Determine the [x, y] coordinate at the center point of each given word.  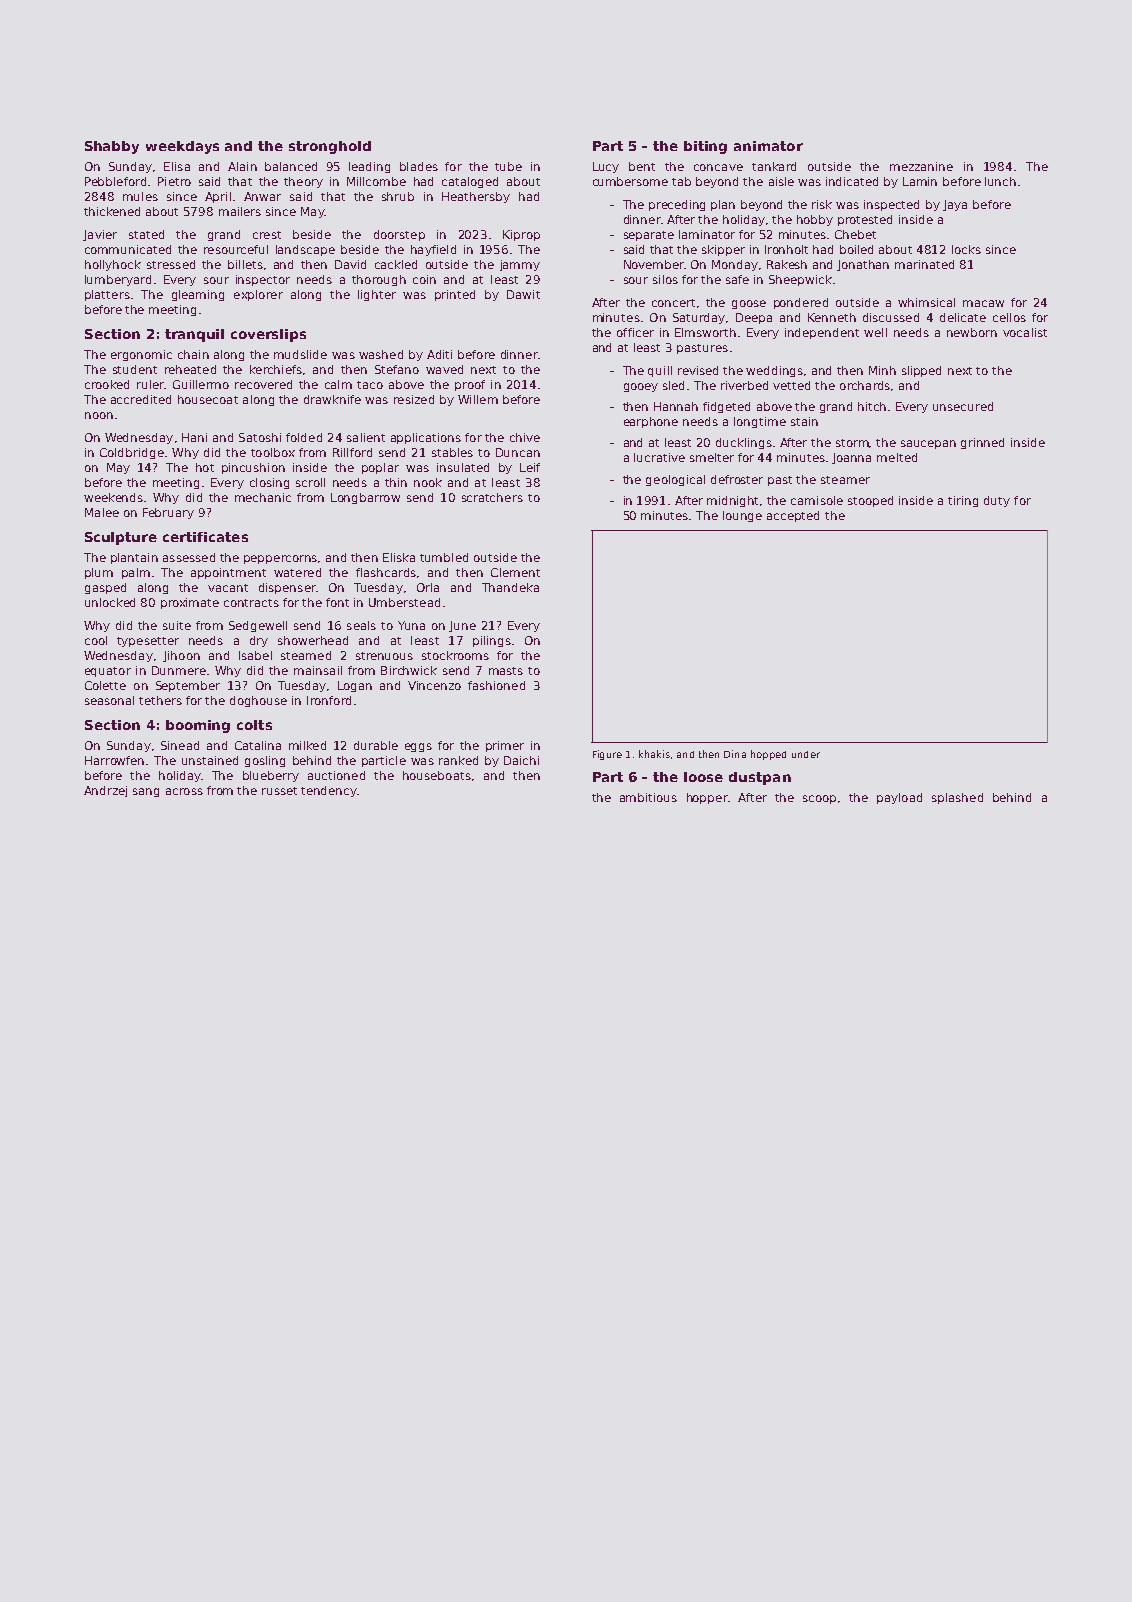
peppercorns [280, 559]
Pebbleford [115, 181]
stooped [870, 501]
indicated [852, 181]
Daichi [521, 760]
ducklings [744, 443]
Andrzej [105, 791]
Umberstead [404, 602]
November [654, 264]
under [806, 754]
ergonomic [141, 355]
